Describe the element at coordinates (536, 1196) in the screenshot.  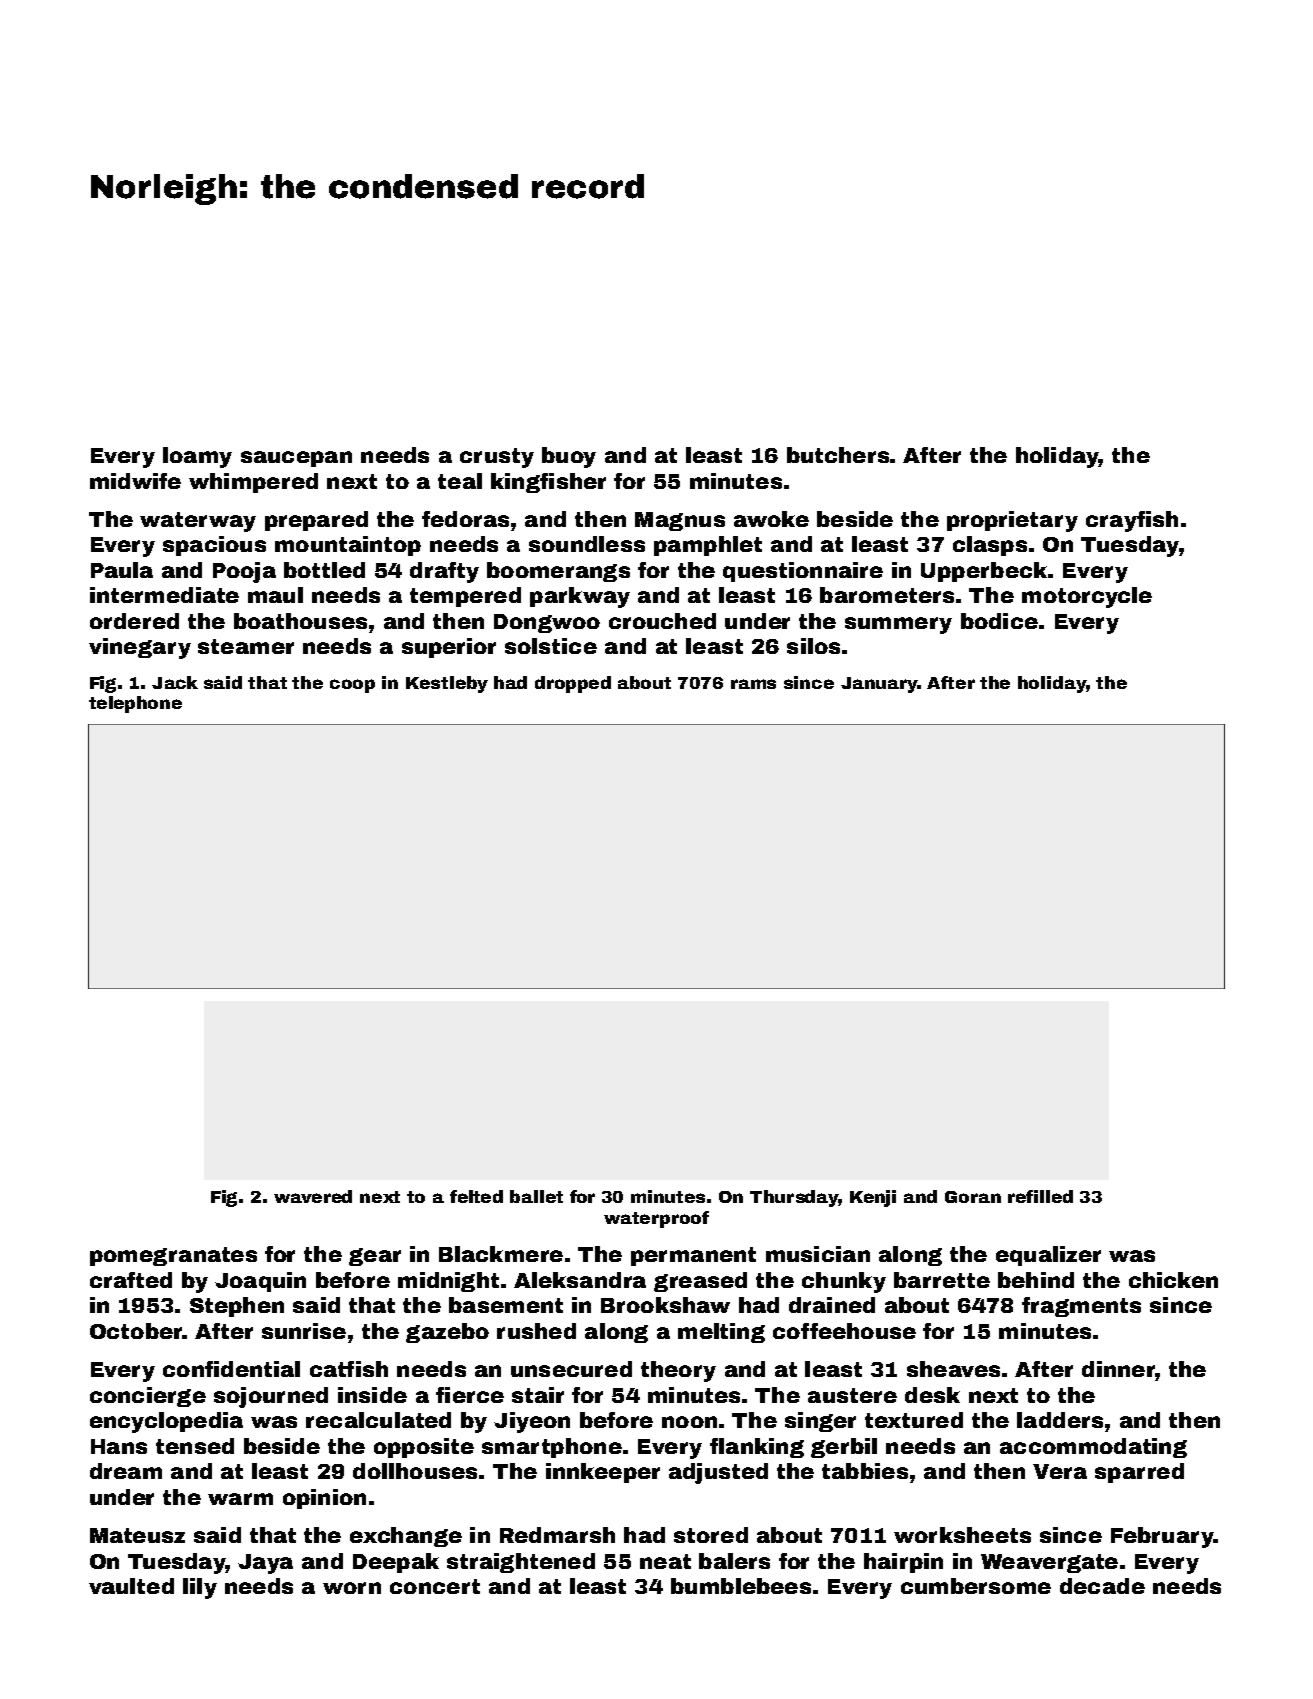
I see `ballet` at that location.
